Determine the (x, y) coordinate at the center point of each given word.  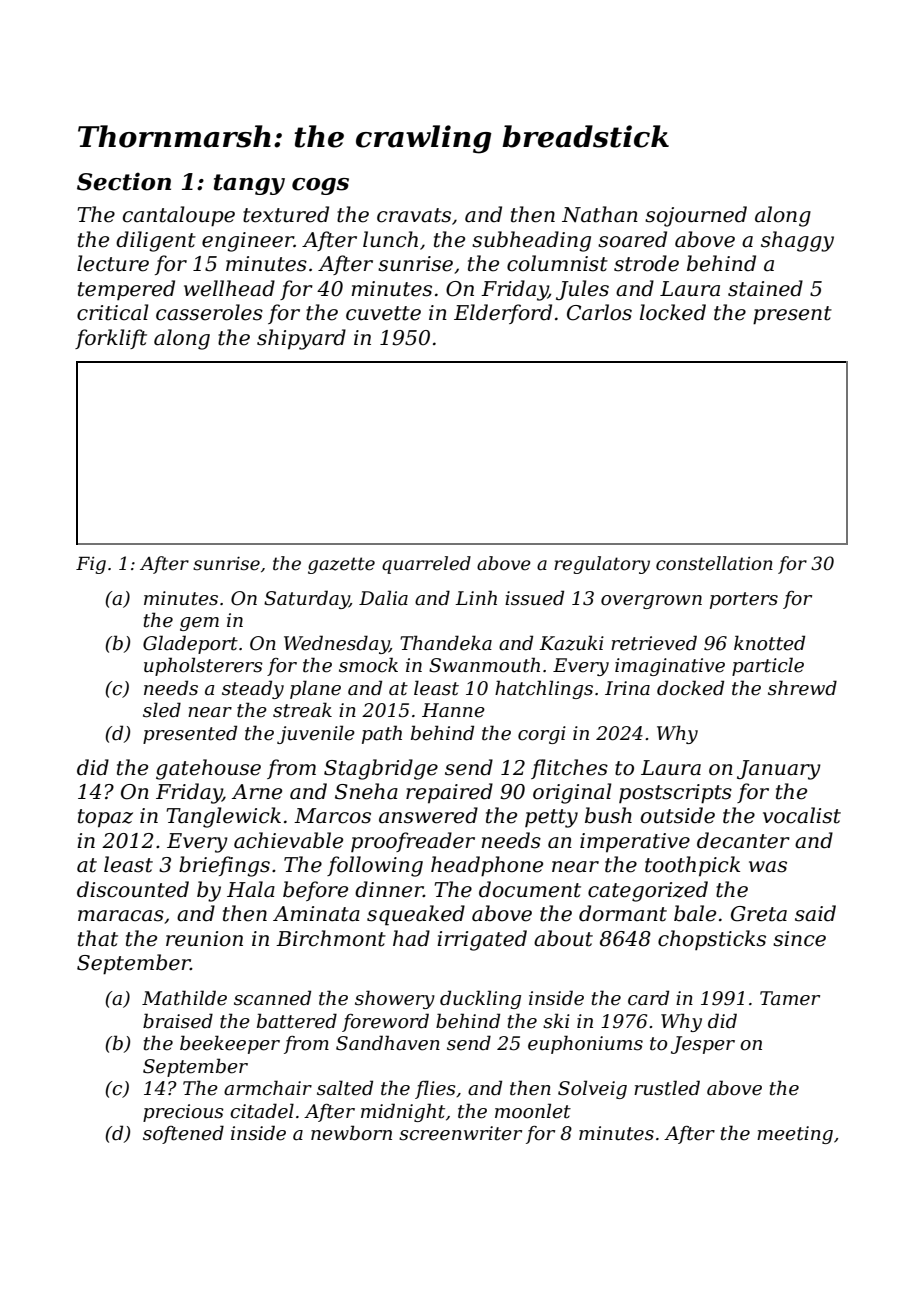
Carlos (599, 312)
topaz (105, 818)
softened (183, 1134)
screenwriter (460, 1133)
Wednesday (336, 644)
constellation (714, 563)
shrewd (802, 688)
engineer (248, 242)
